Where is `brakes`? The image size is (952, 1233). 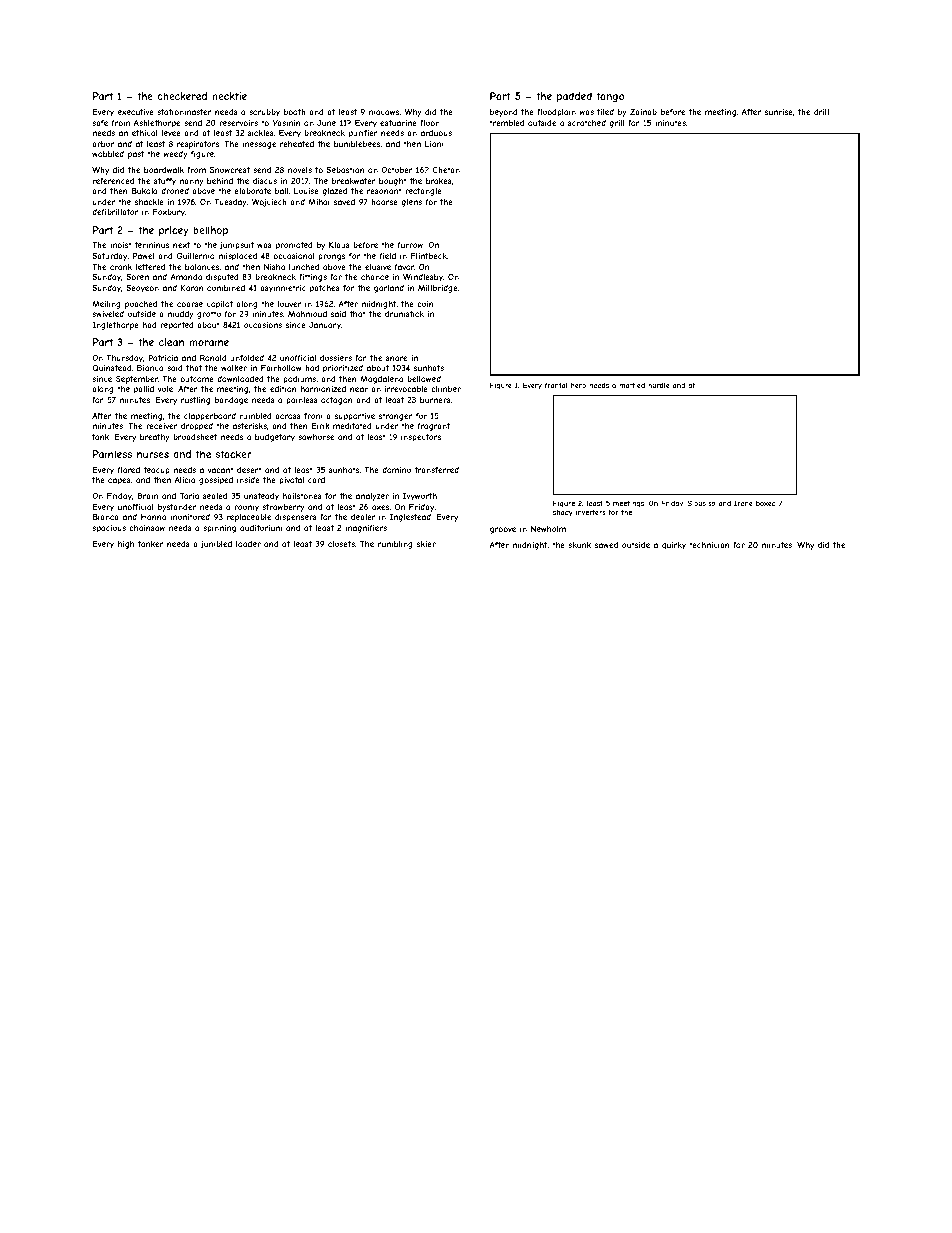
brakes is located at coordinates (439, 181).
